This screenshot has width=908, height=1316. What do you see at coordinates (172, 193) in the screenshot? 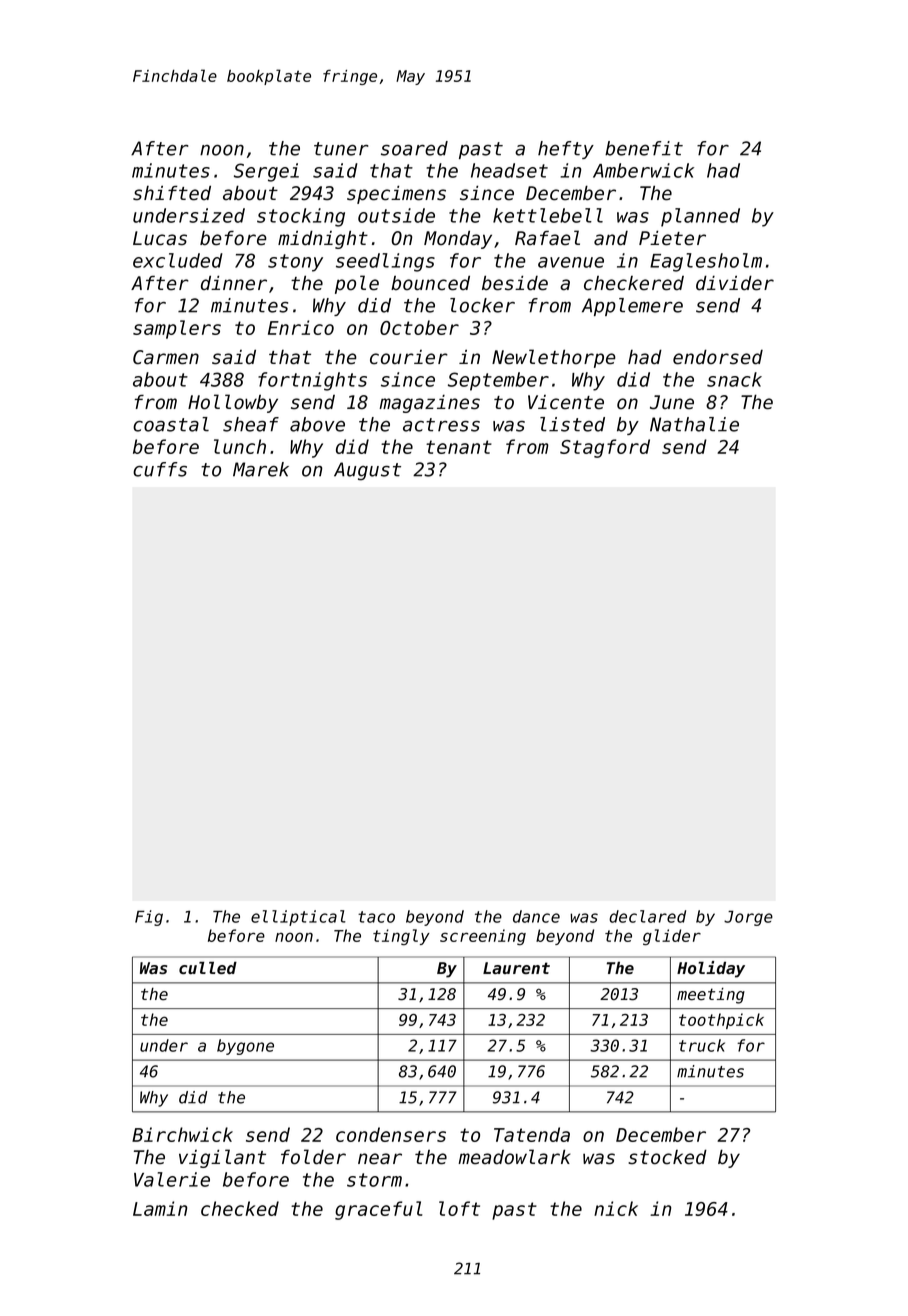
I see `shifted` at bounding box center [172, 193].
